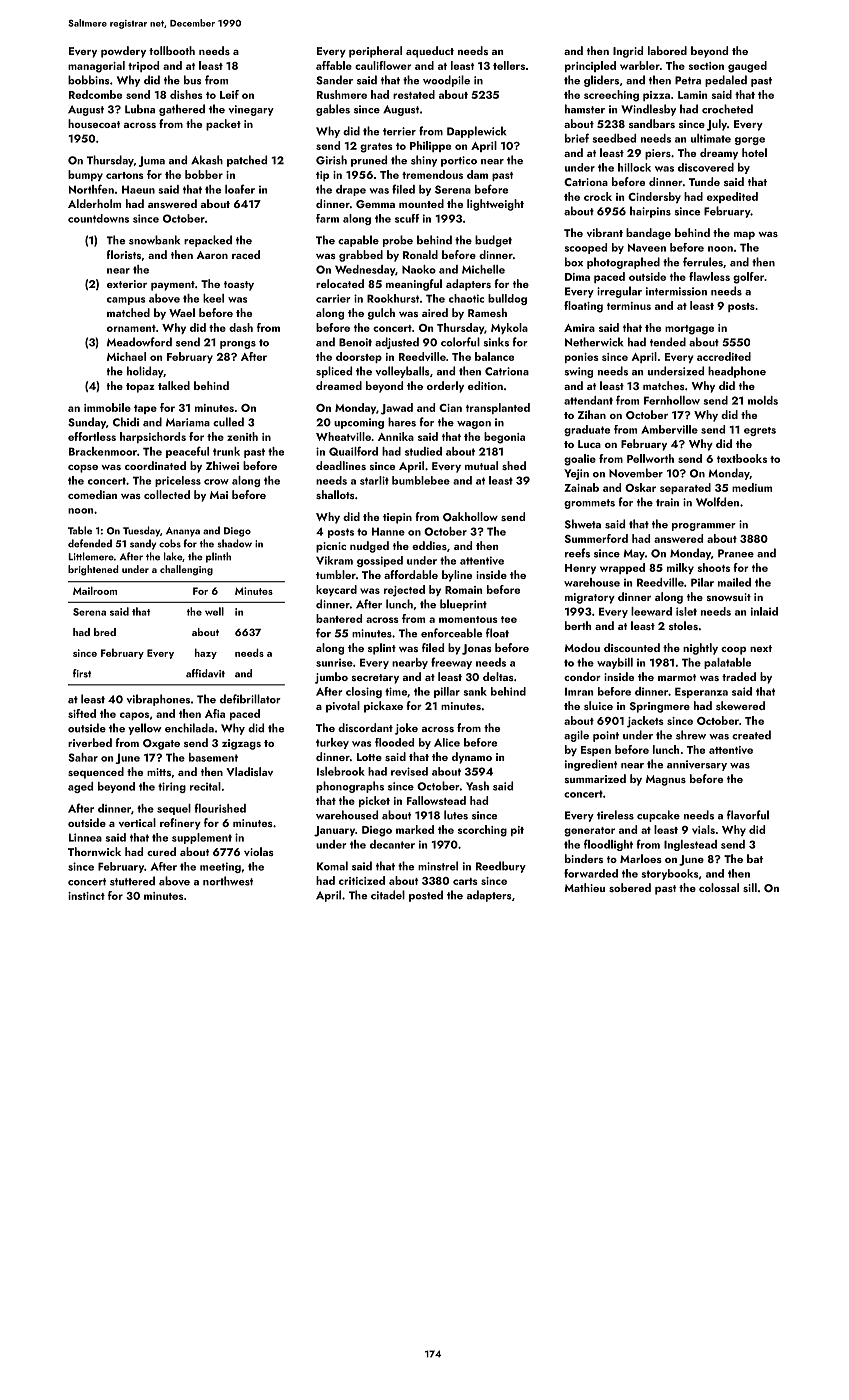  What do you see at coordinates (388, 895) in the screenshot?
I see `citadel` at bounding box center [388, 895].
